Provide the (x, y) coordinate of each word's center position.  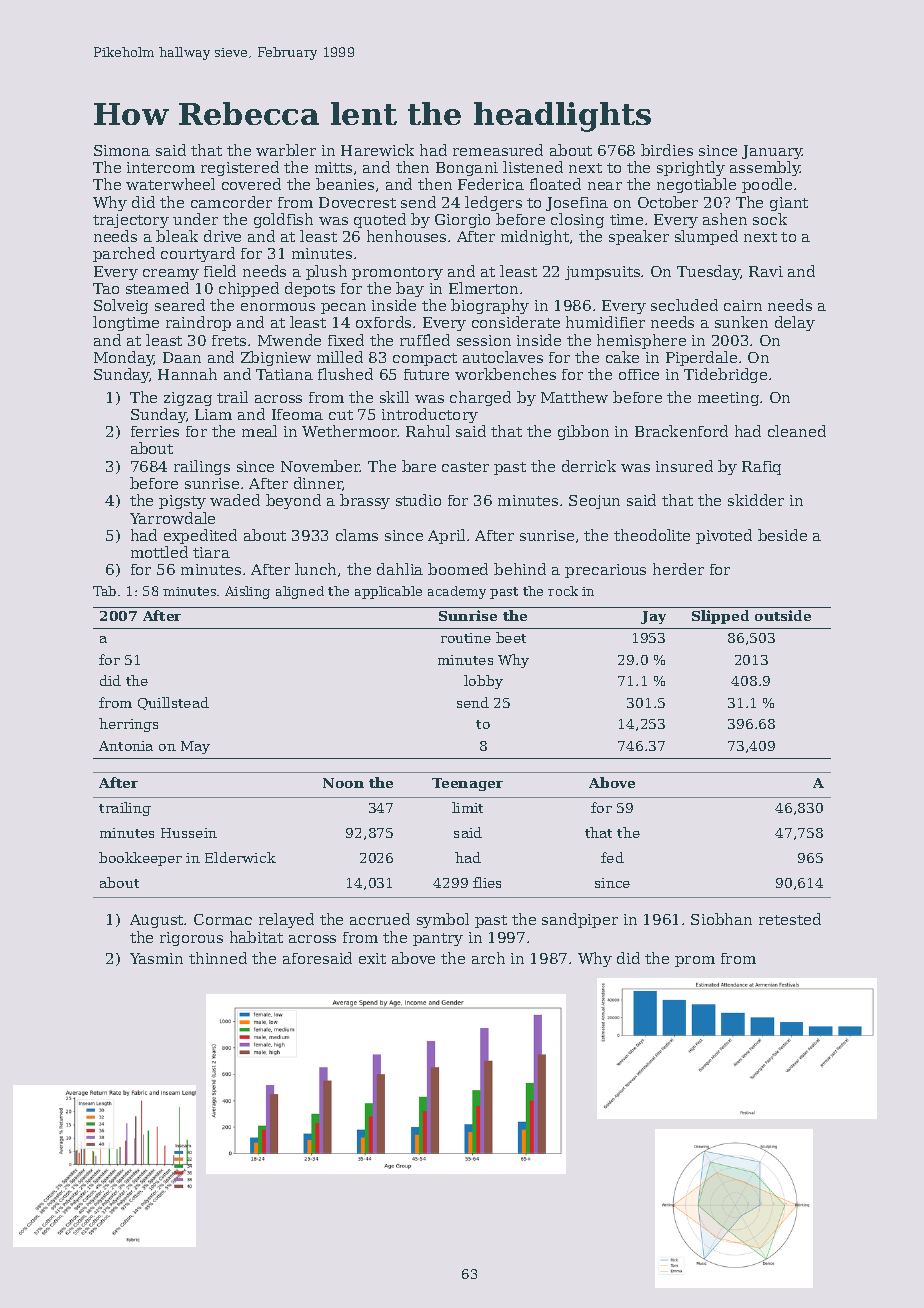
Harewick (377, 150)
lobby (483, 682)
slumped (706, 237)
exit (372, 958)
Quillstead (173, 703)
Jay (653, 617)
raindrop (198, 323)
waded (235, 500)
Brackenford (681, 431)
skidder (756, 500)
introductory (430, 415)
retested (790, 919)
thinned (218, 958)
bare (419, 466)
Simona (122, 150)
